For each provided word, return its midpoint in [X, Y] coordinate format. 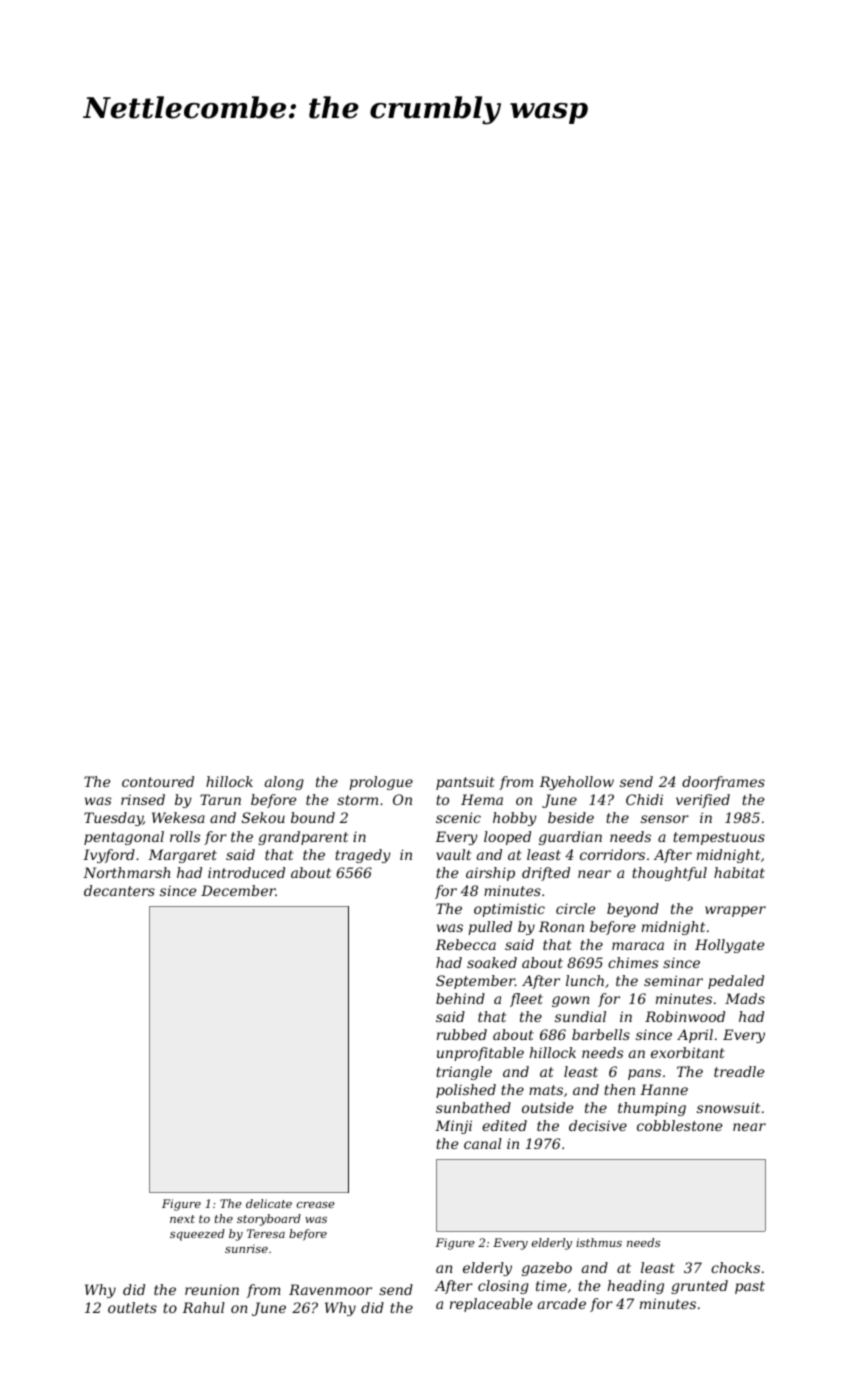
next [182, 1219]
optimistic [509, 910]
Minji [453, 1127]
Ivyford [109, 856]
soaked [492, 962]
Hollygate [729, 946]
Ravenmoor [330, 1289]
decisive [598, 1125]
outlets [132, 1307]
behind [460, 998]
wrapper [735, 911]
